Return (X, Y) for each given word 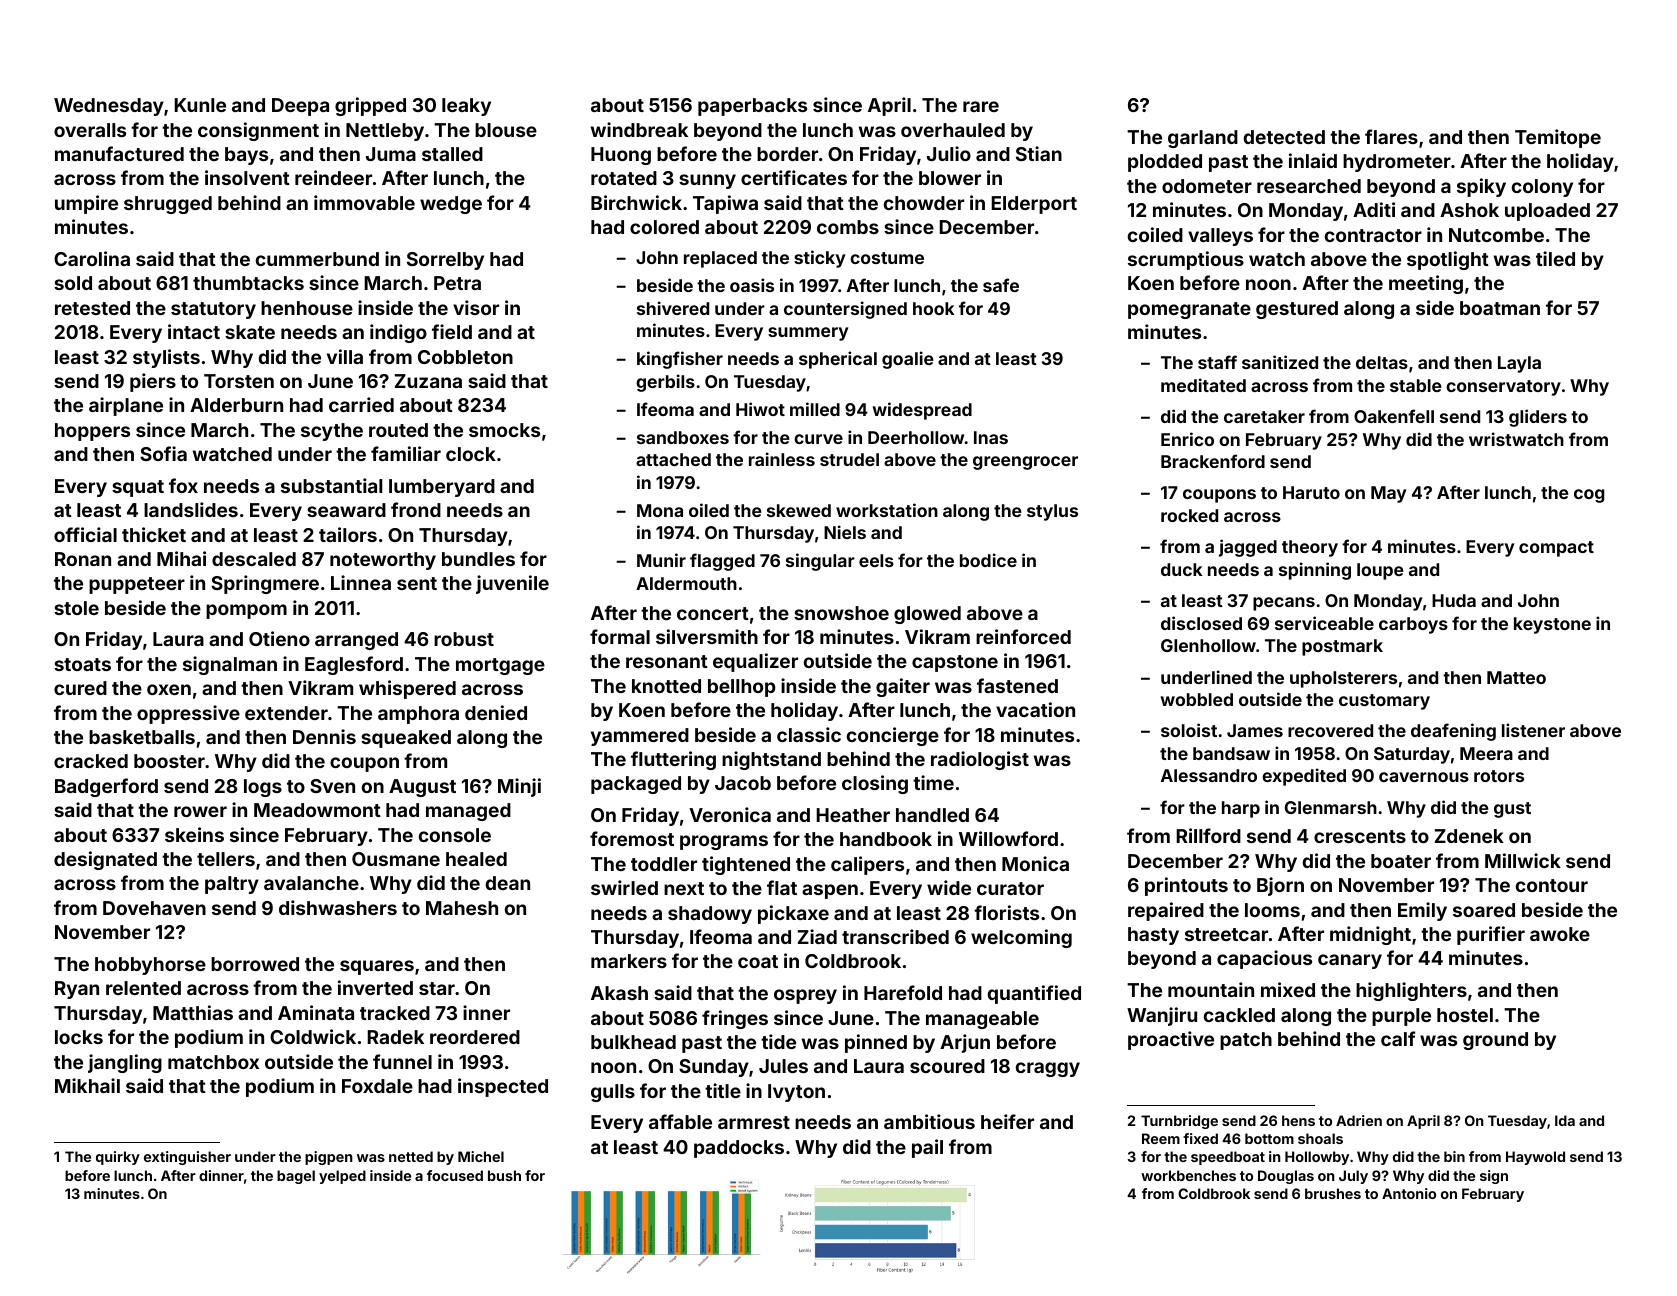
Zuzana (428, 381)
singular (820, 562)
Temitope (1558, 138)
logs (263, 788)
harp (1241, 809)
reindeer (333, 177)
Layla (1519, 364)
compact (1556, 549)
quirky (118, 1158)
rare (981, 106)
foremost (632, 838)
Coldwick (313, 1036)
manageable (982, 1020)
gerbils (665, 383)
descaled (254, 559)
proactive (1171, 1040)
